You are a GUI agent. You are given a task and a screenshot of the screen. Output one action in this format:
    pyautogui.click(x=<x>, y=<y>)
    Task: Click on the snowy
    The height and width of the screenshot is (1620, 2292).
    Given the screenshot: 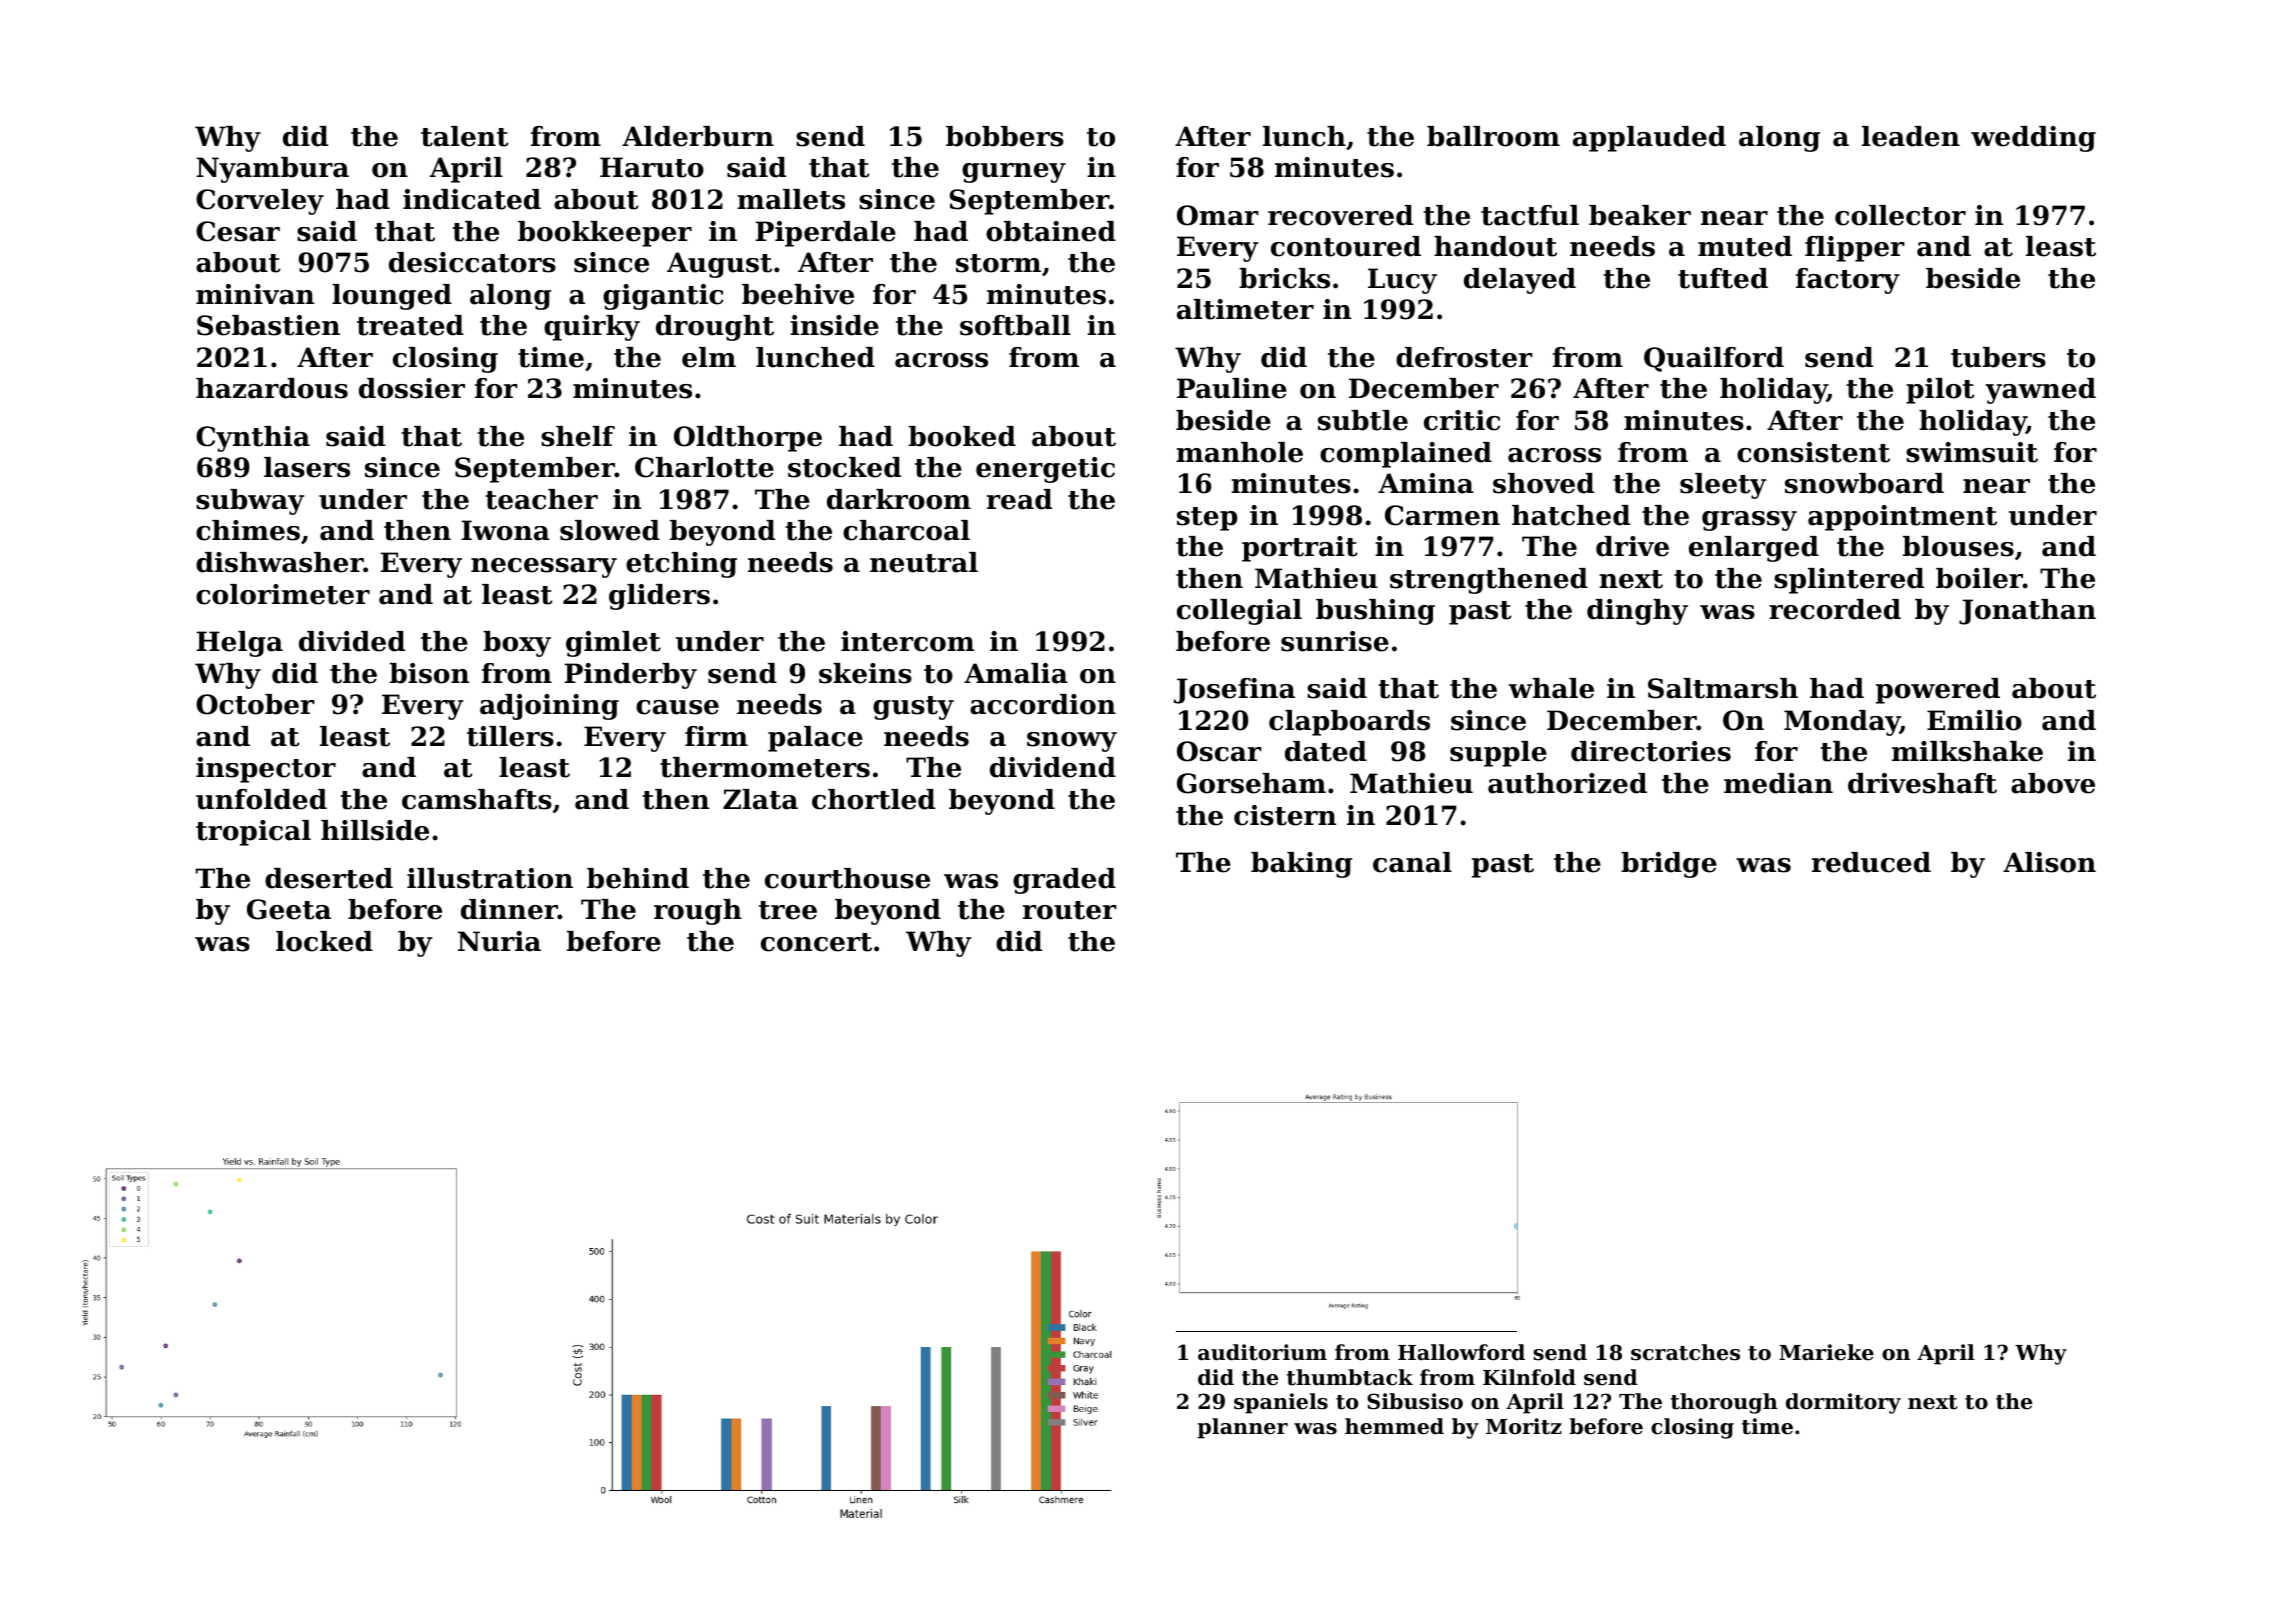 What is the action you would take?
    pyautogui.click(x=1072, y=742)
